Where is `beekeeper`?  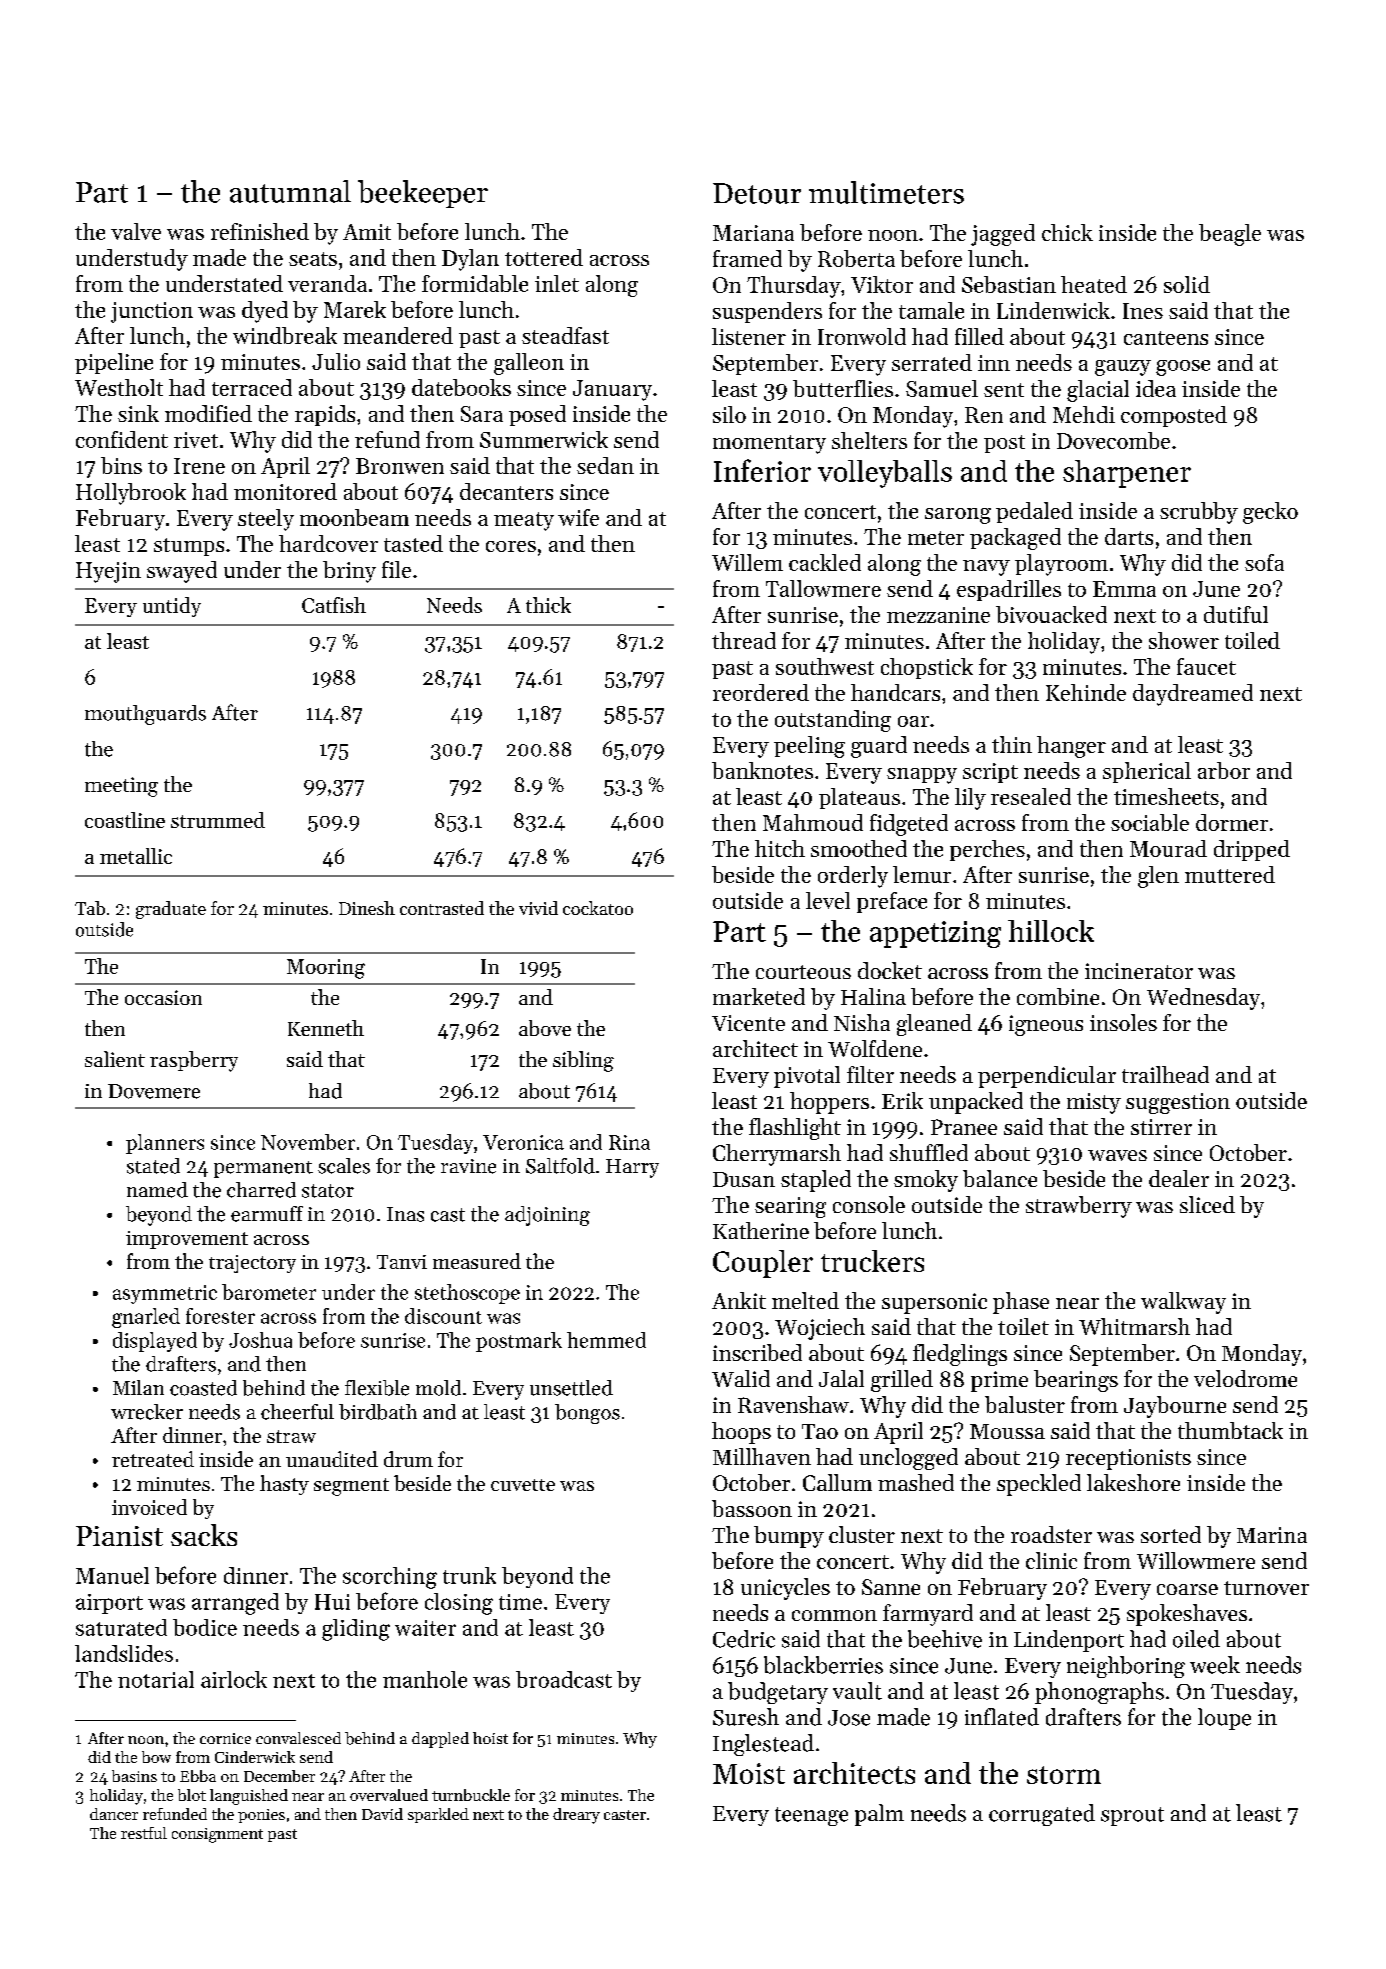 beekeeper is located at coordinates (423, 194).
